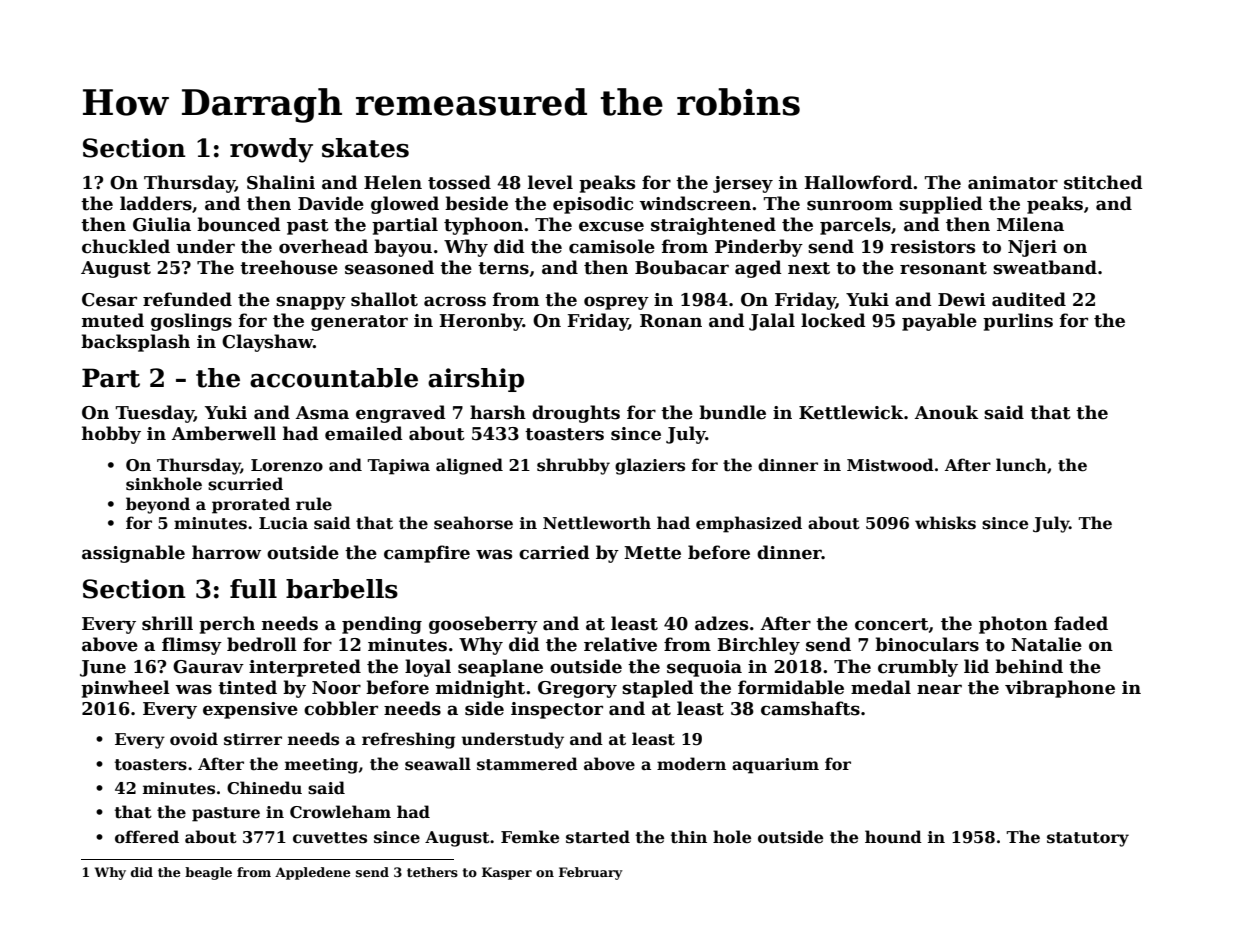 This page has height=952, width=1233. Describe the element at coordinates (313, 873) in the page. I see `Appledene` at that location.
